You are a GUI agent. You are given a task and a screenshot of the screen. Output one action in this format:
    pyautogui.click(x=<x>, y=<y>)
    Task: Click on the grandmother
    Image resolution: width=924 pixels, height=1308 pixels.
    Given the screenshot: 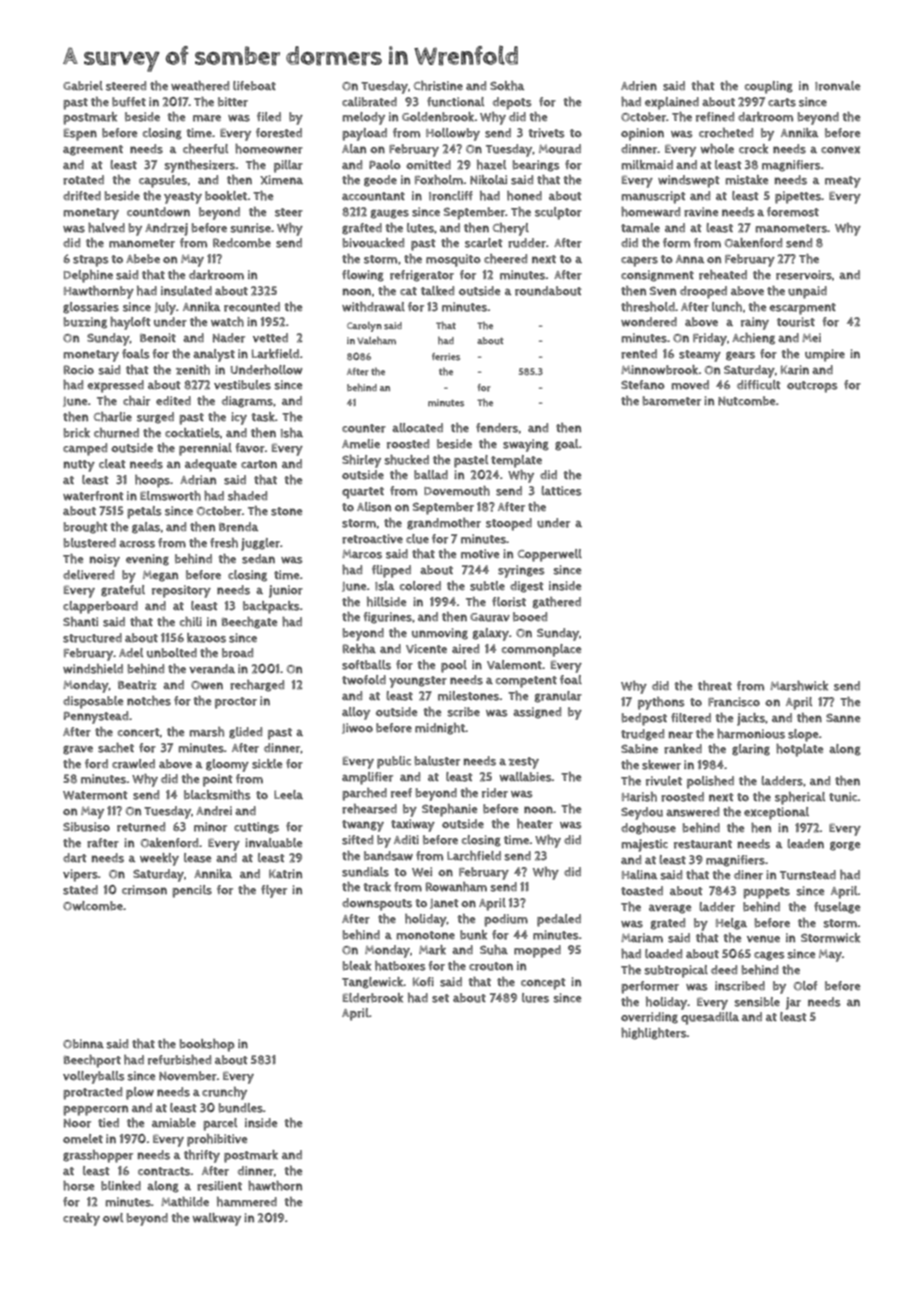 What is the action you would take?
    pyautogui.click(x=444, y=524)
